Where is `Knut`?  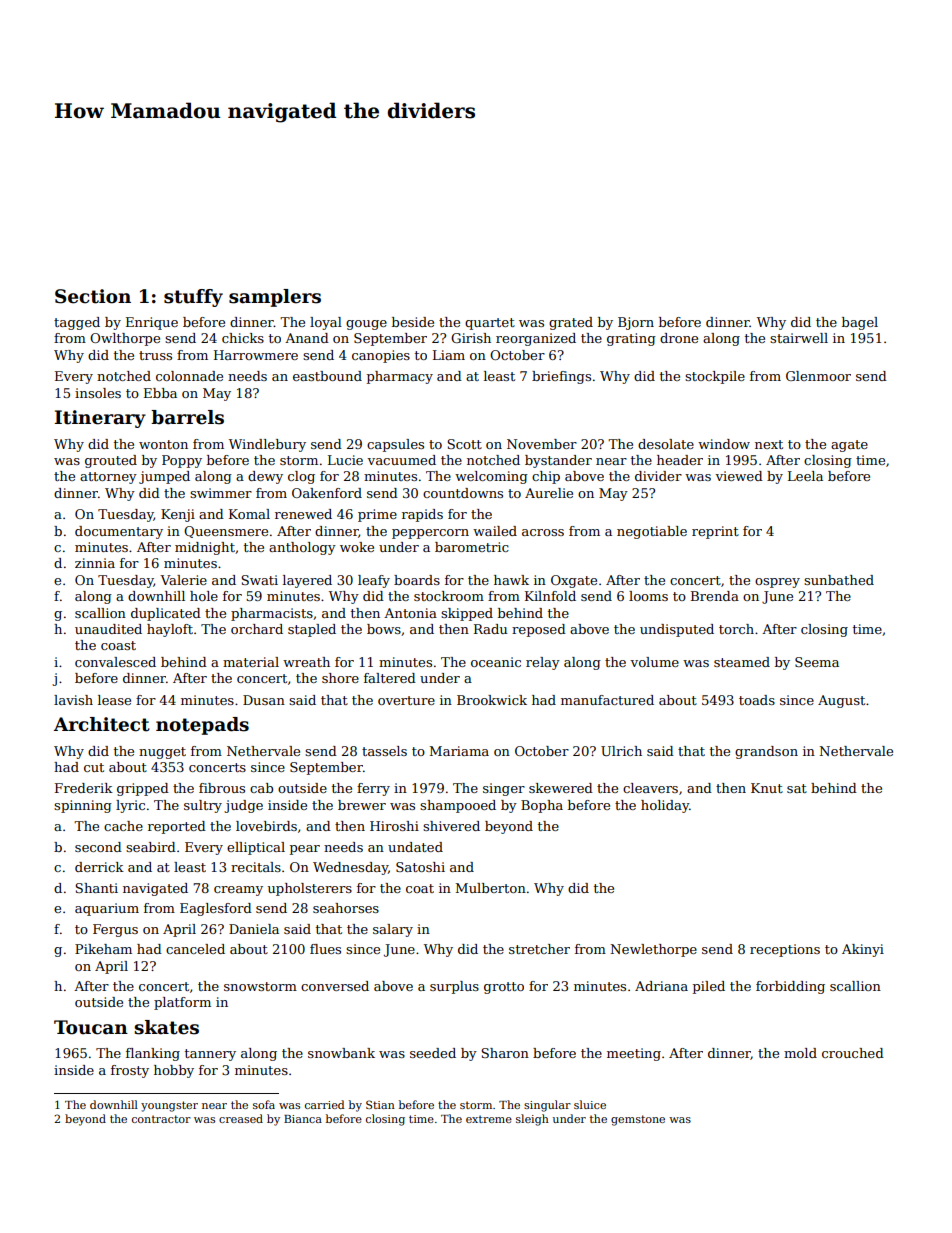
Knut is located at coordinates (767, 788).
